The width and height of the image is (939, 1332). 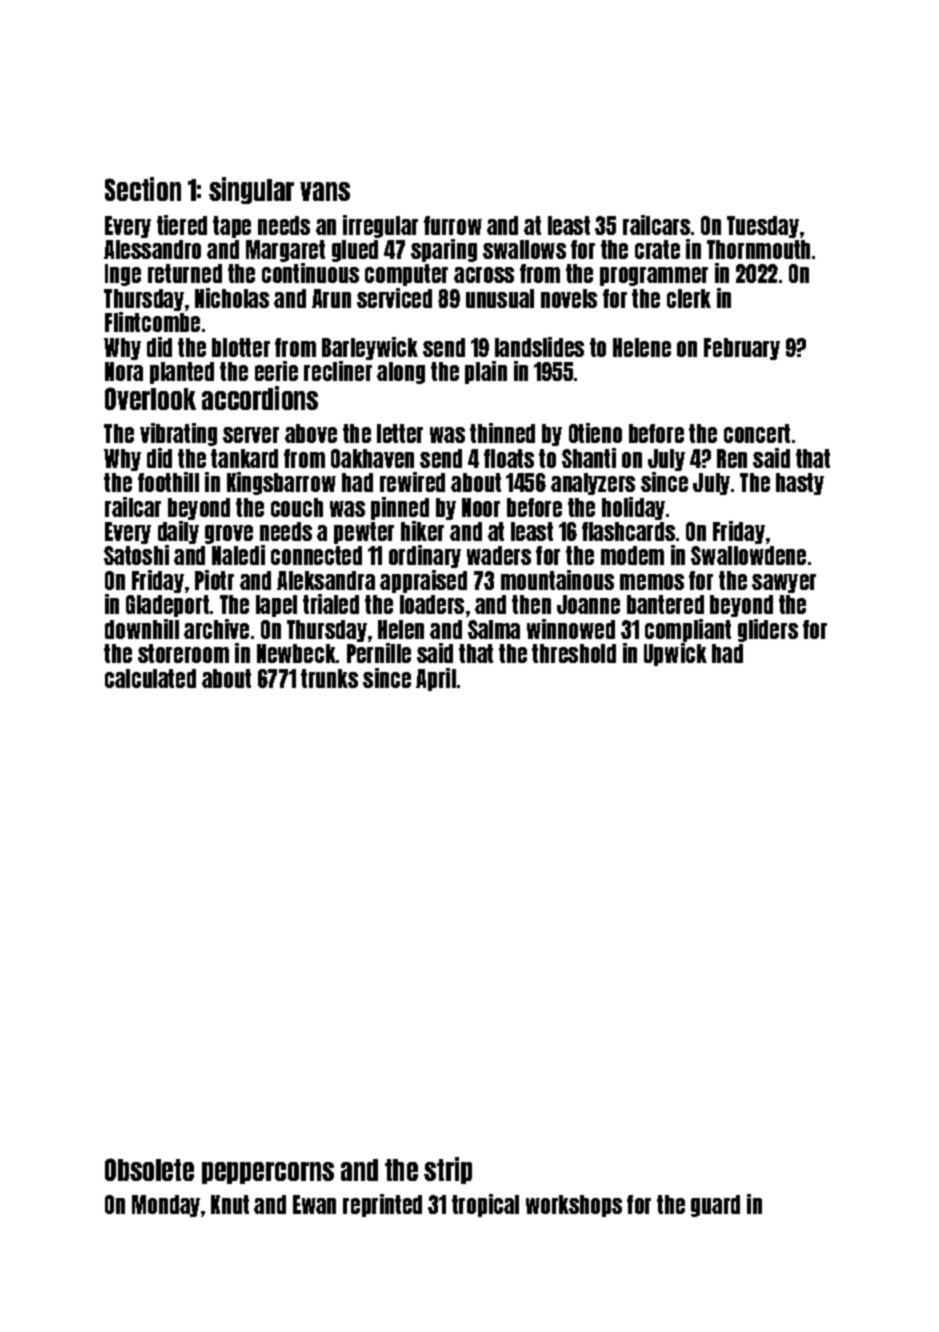 What do you see at coordinates (524, 249) in the image?
I see `swallows` at bounding box center [524, 249].
